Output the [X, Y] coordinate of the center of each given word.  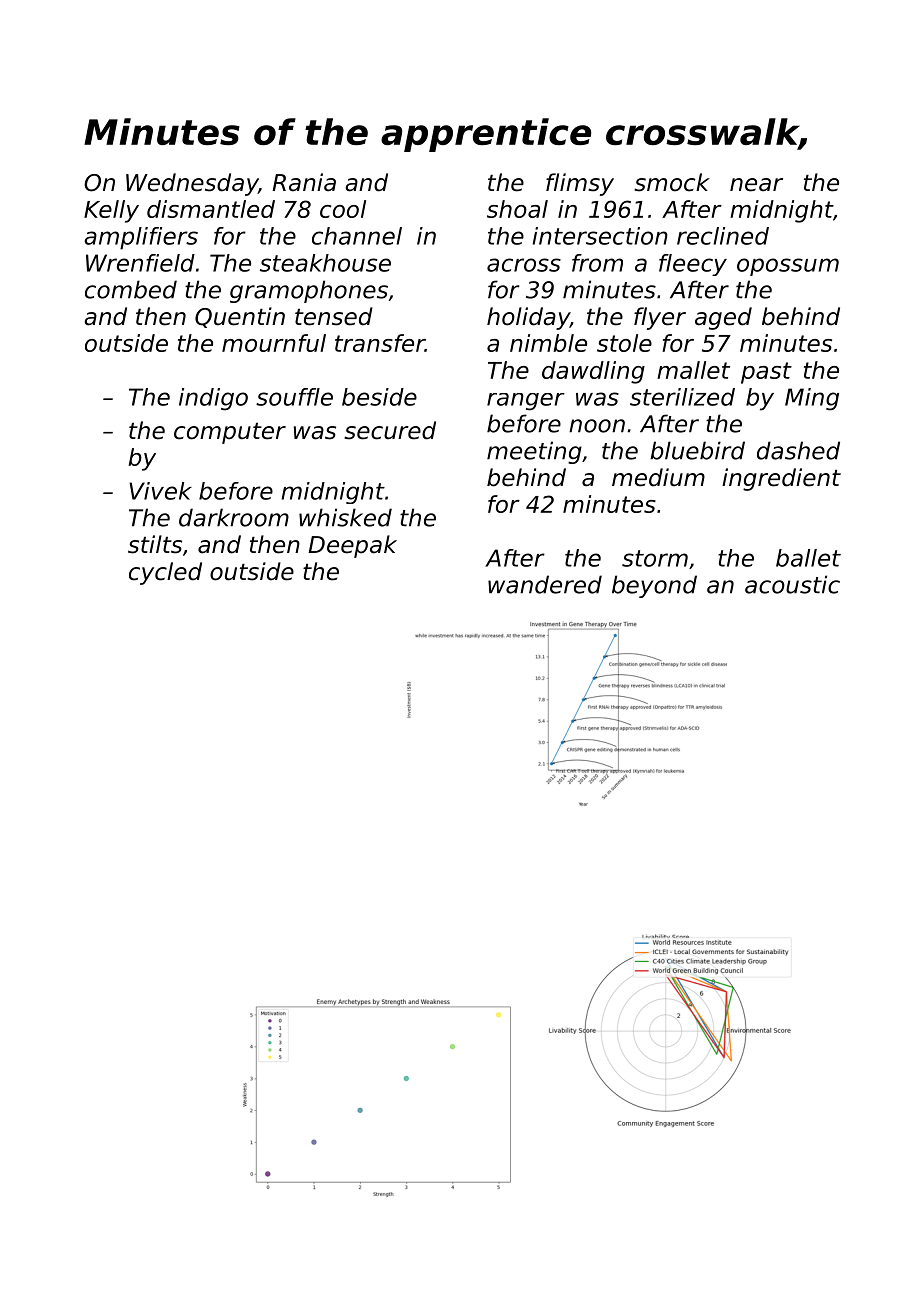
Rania [304, 182]
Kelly [111, 211]
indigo [213, 399]
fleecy [693, 265]
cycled [165, 573]
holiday [528, 318]
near [756, 185]
